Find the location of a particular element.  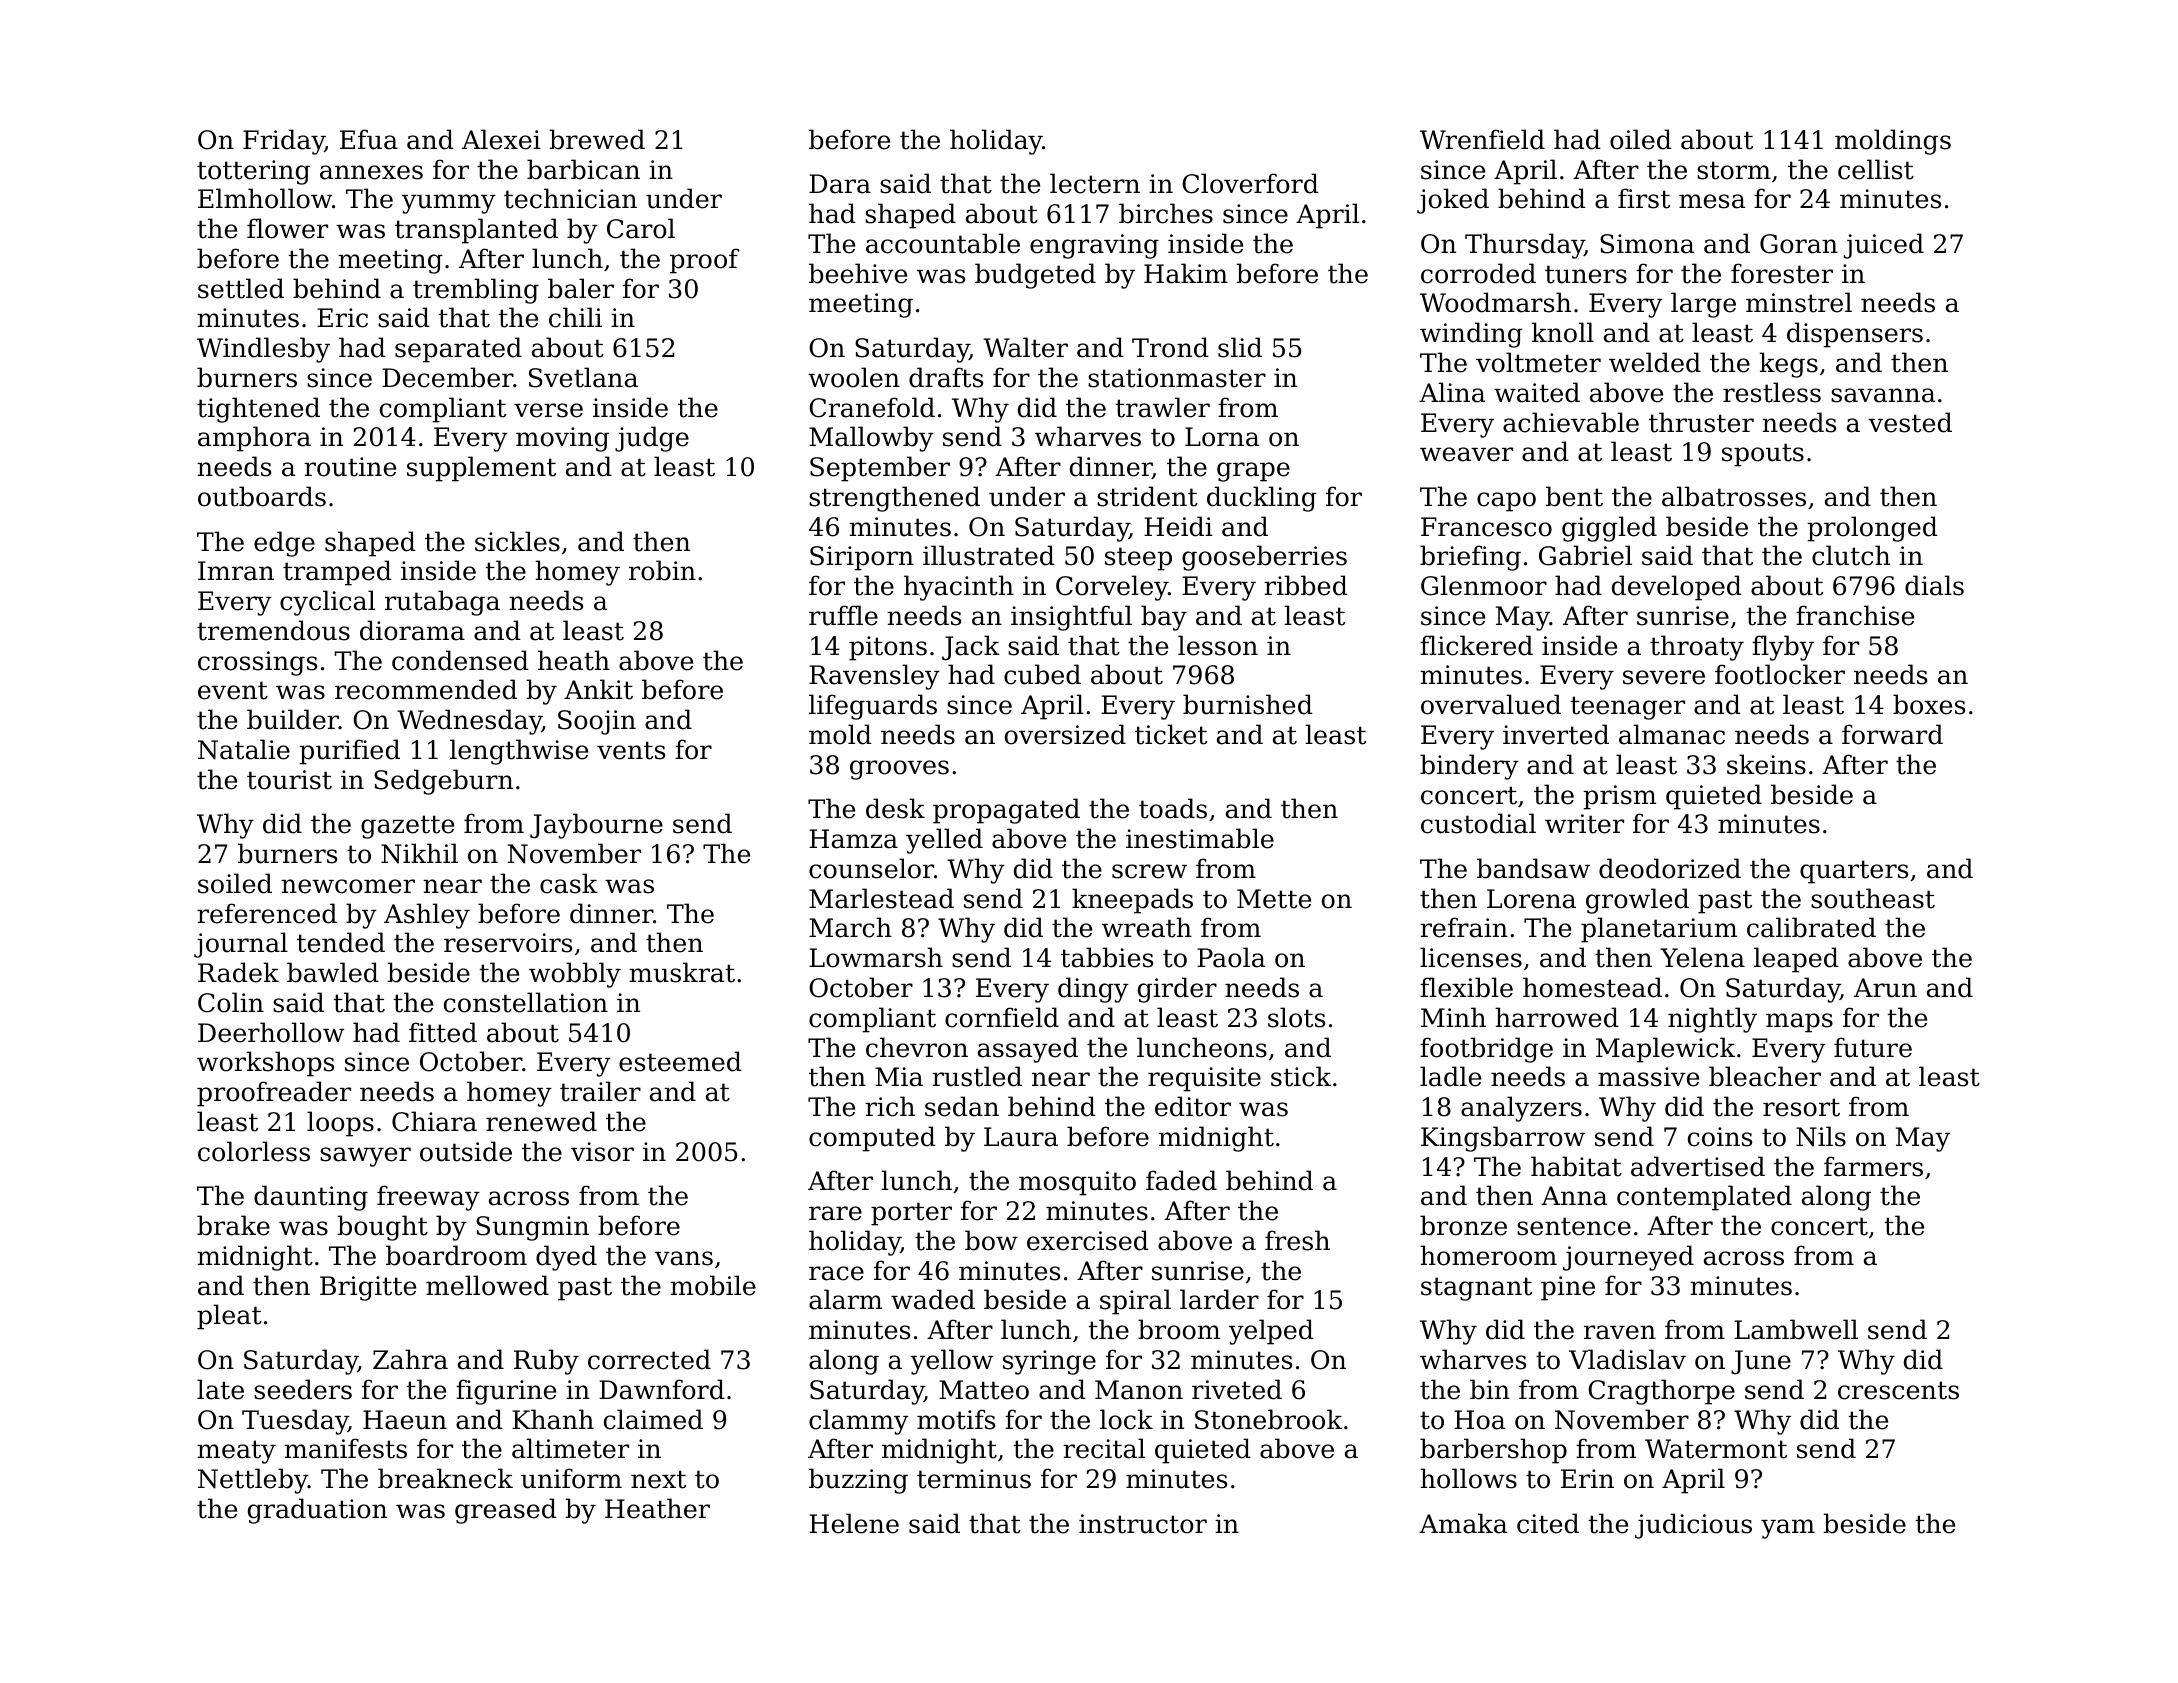

habitat is located at coordinates (1576, 1166).
